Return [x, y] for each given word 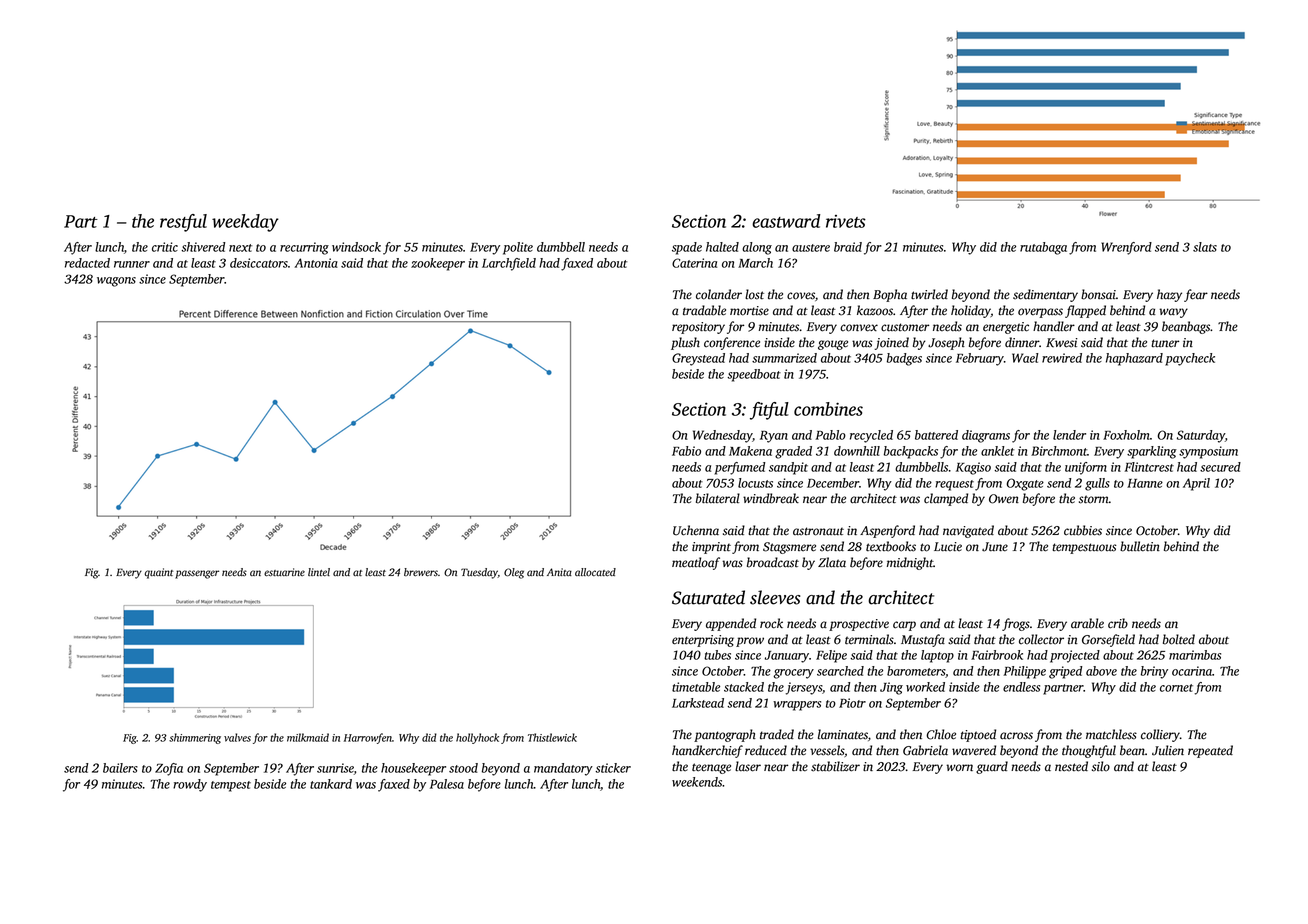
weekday [245, 223]
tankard [331, 784]
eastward [786, 221]
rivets [846, 221]
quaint [159, 573]
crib [1118, 623]
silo [1101, 766]
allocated [595, 572]
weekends [697, 782]
